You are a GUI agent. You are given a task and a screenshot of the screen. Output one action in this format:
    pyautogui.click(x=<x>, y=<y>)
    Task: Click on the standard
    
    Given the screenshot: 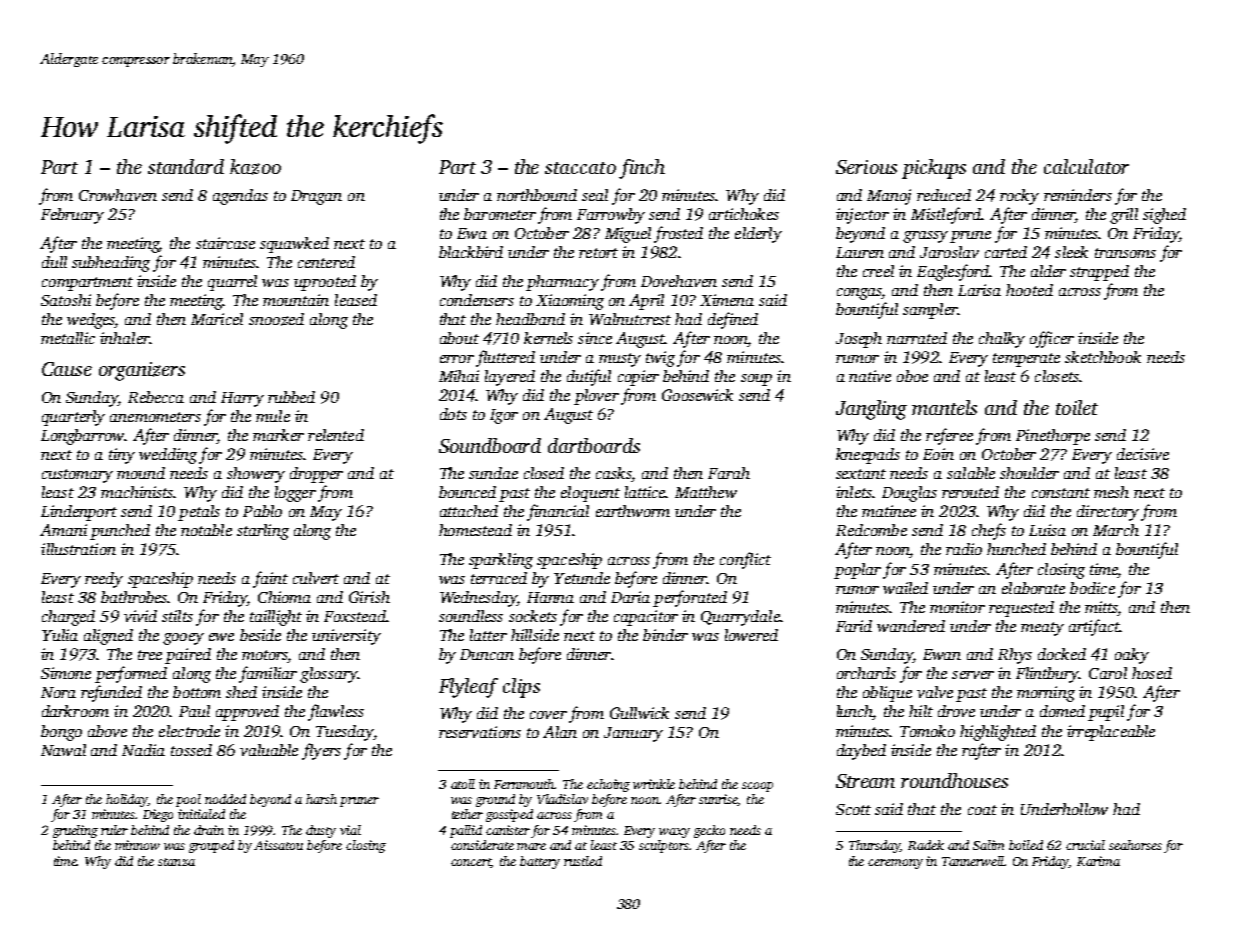 What is the action you would take?
    pyautogui.click(x=186, y=166)
